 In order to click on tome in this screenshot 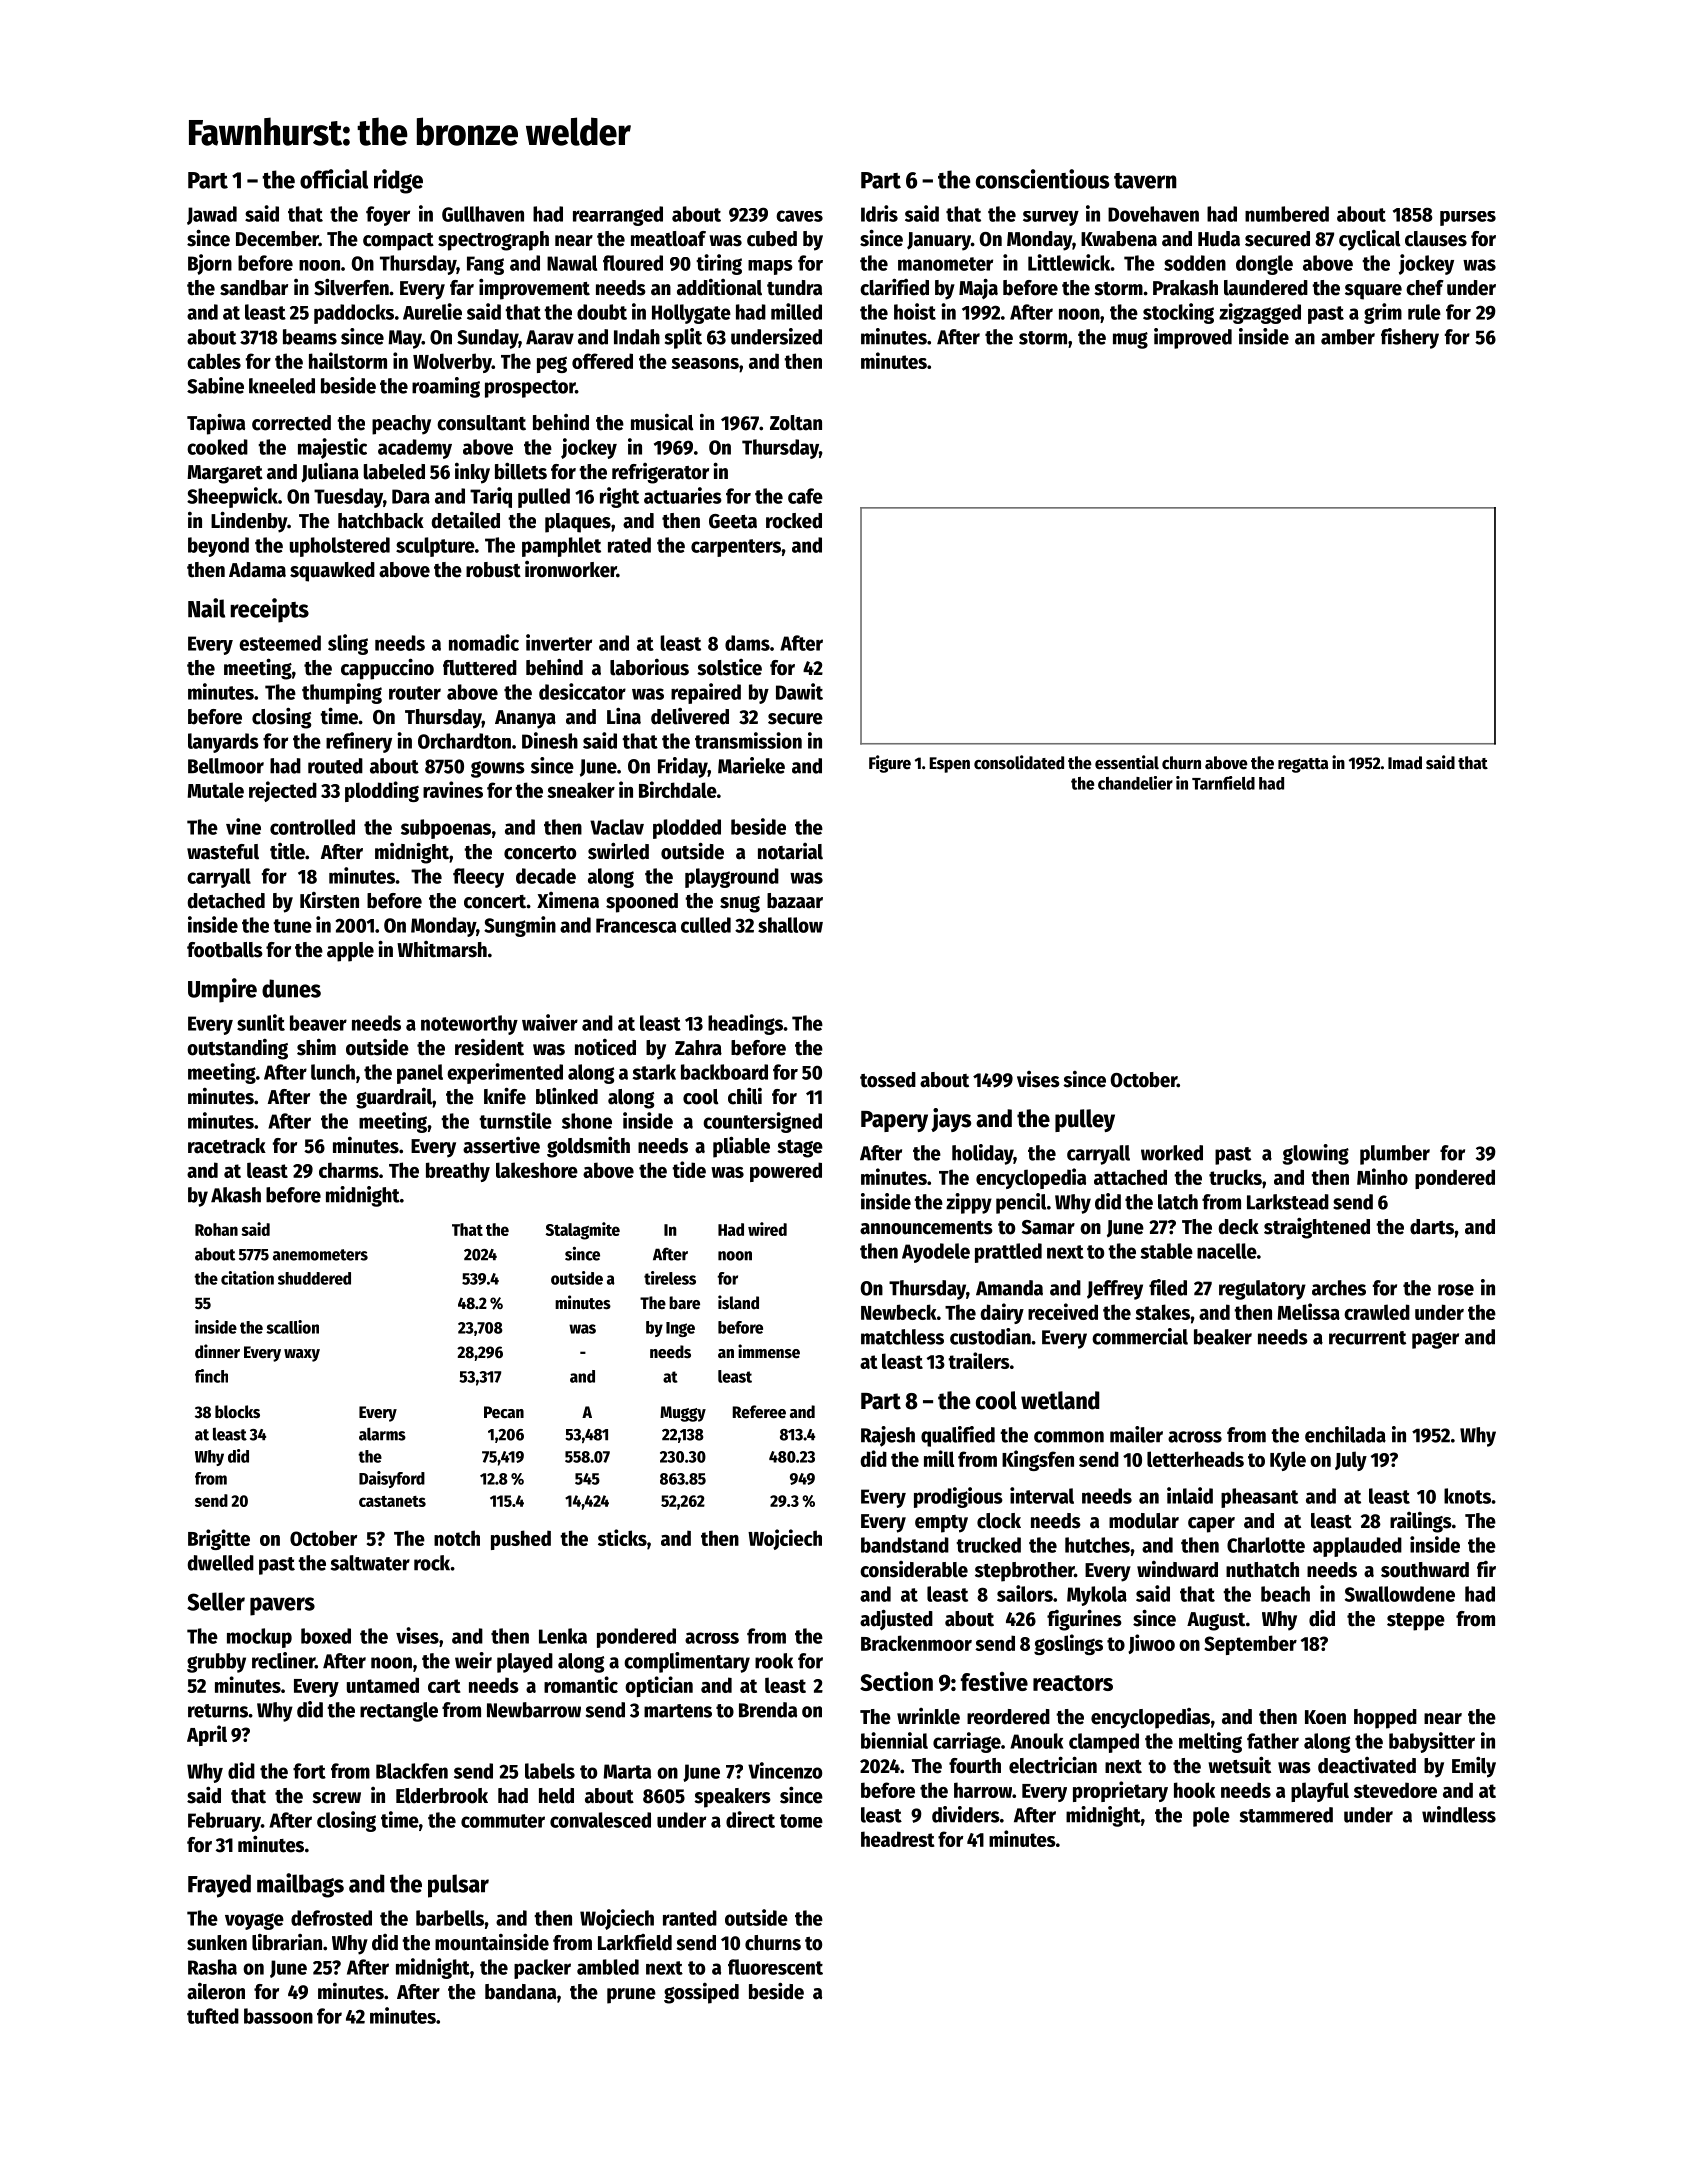, I will do `click(801, 1821)`.
